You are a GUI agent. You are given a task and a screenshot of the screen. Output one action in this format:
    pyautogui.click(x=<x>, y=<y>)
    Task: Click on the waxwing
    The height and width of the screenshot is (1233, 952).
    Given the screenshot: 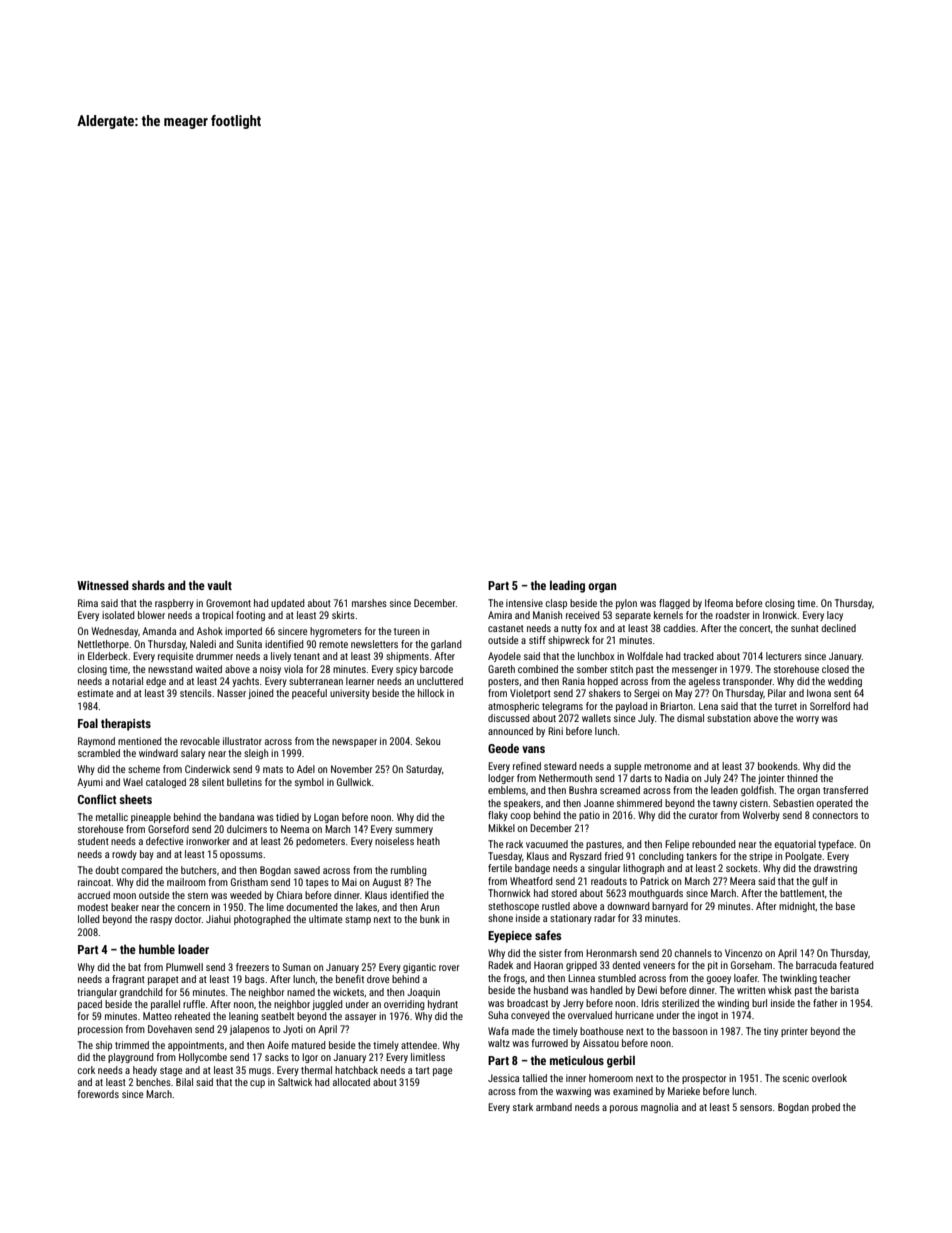 What is the action you would take?
    pyautogui.click(x=573, y=1092)
